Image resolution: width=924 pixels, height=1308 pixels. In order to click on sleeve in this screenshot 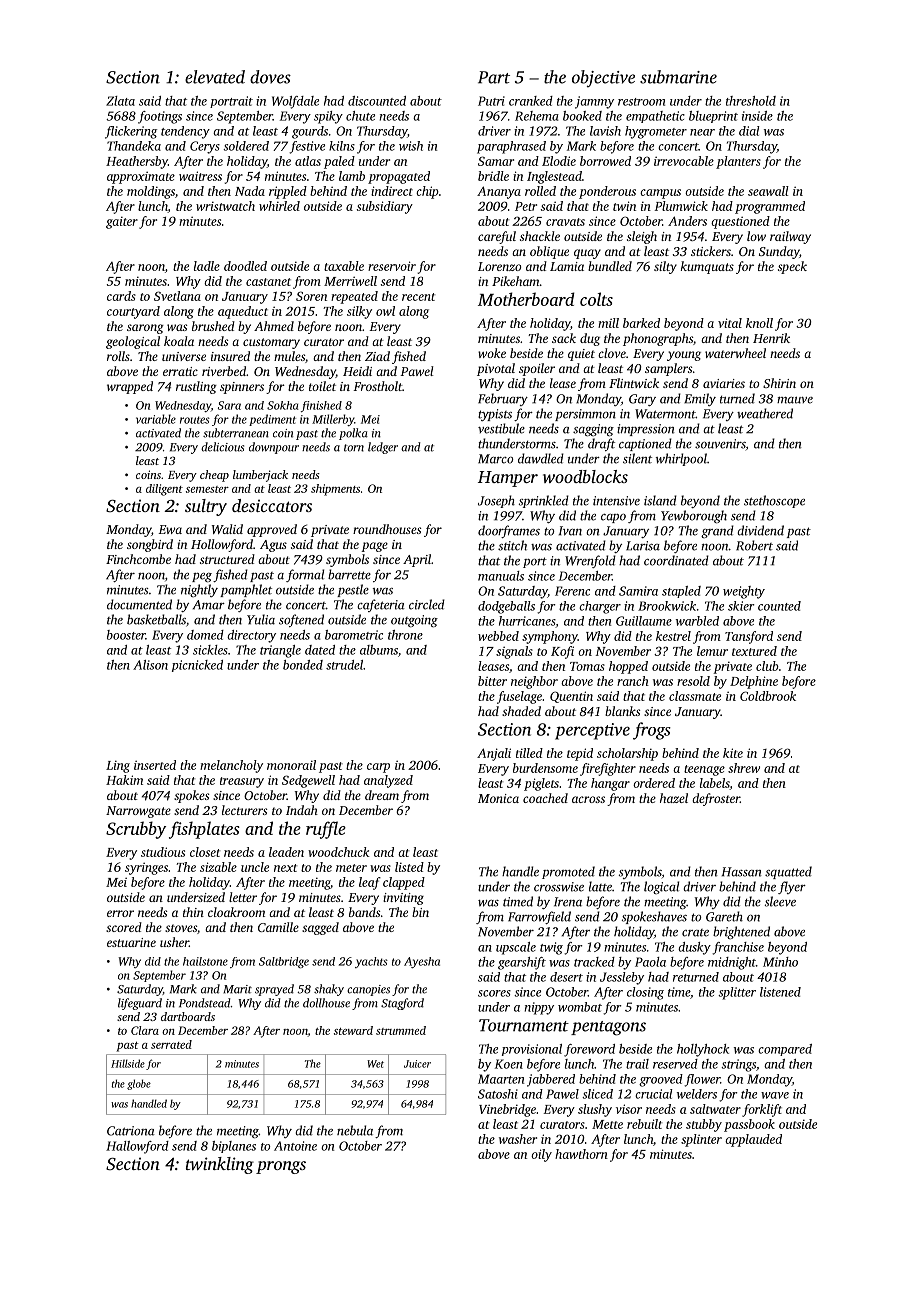, I will do `click(780, 901)`.
